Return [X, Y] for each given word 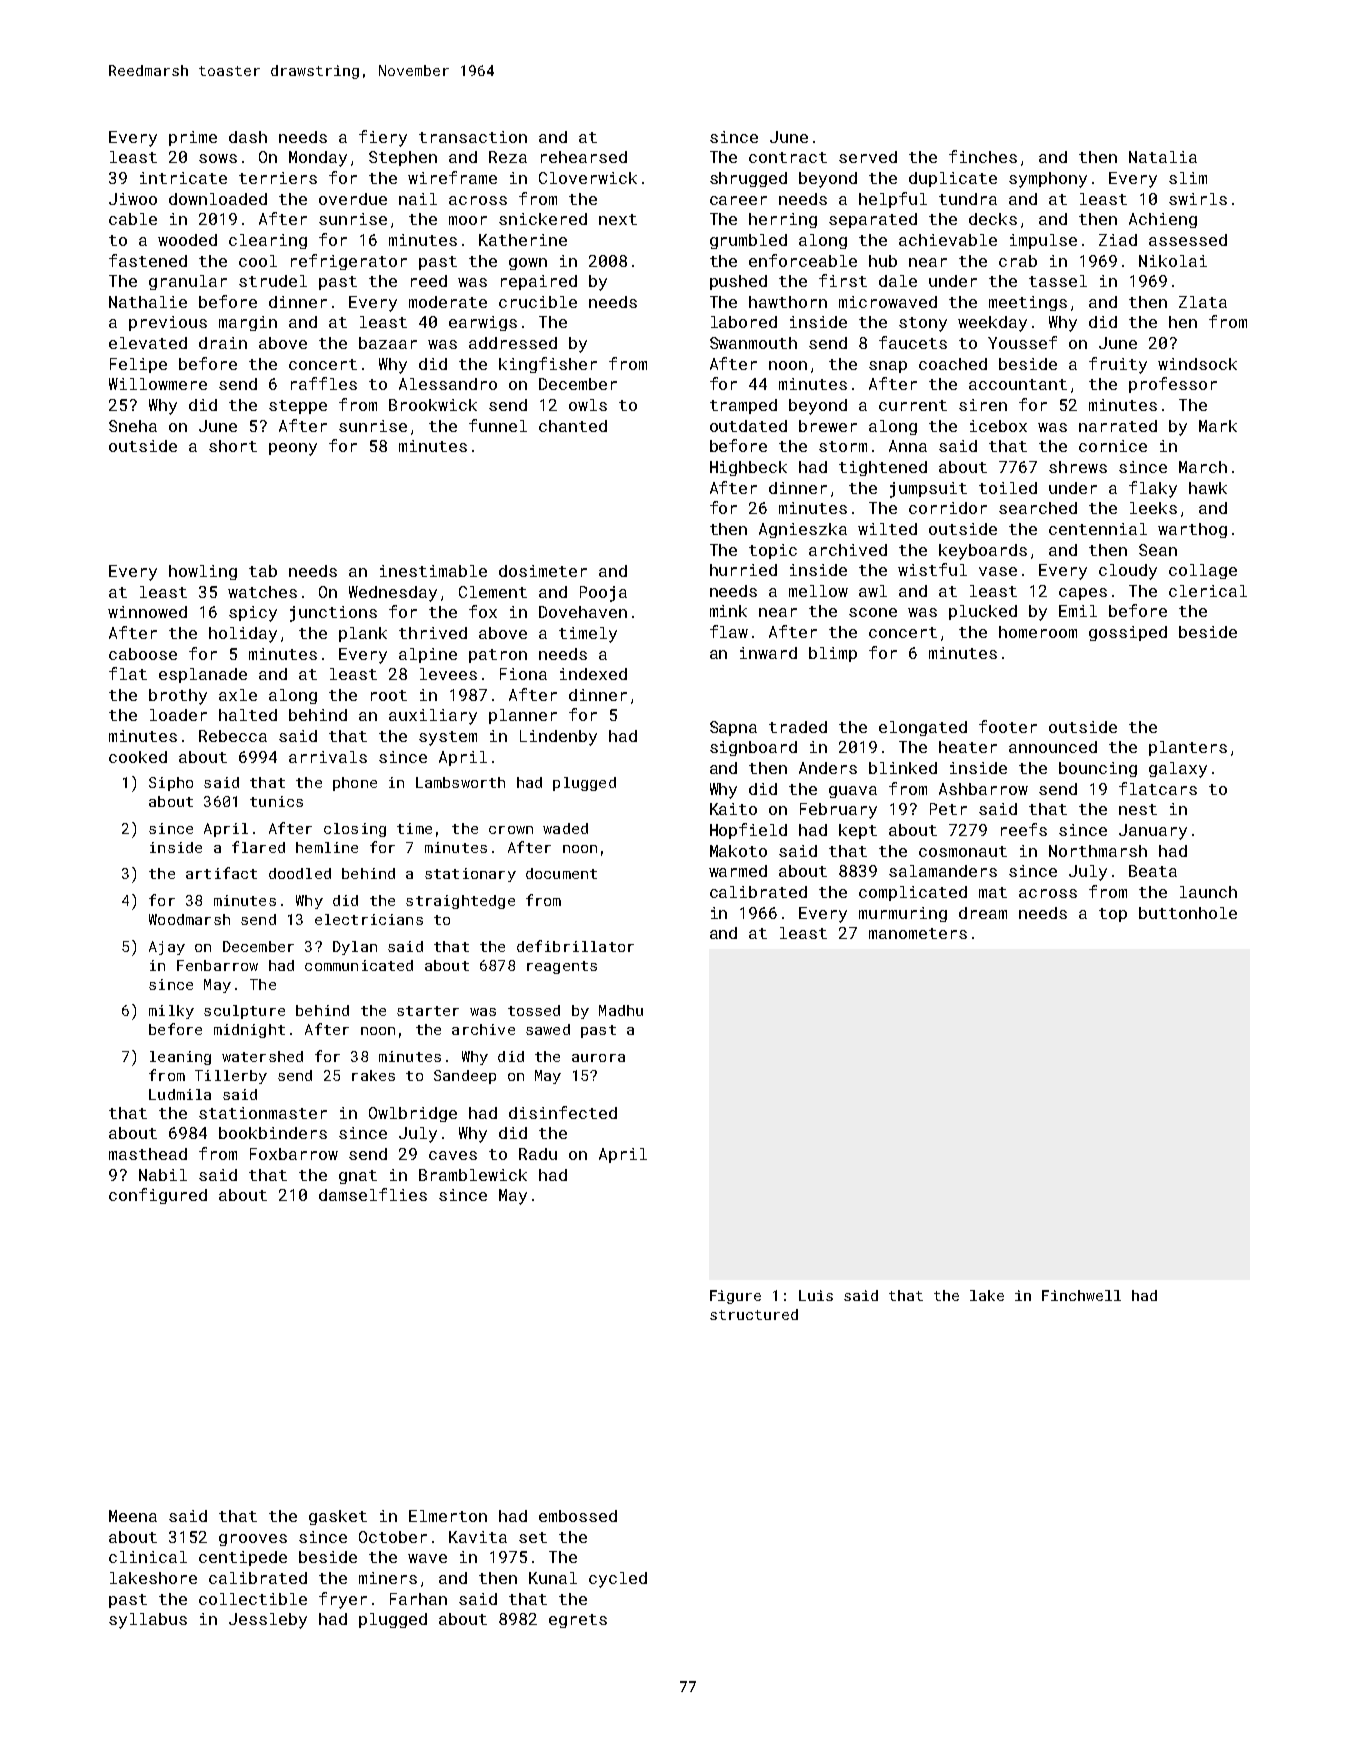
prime [193, 138]
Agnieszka [803, 530]
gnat [358, 1177]
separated [873, 220]
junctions [333, 614]
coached [953, 364]
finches [983, 156]
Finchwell [1081, 1295]
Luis [816, 1295]
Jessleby [268, 1621]
